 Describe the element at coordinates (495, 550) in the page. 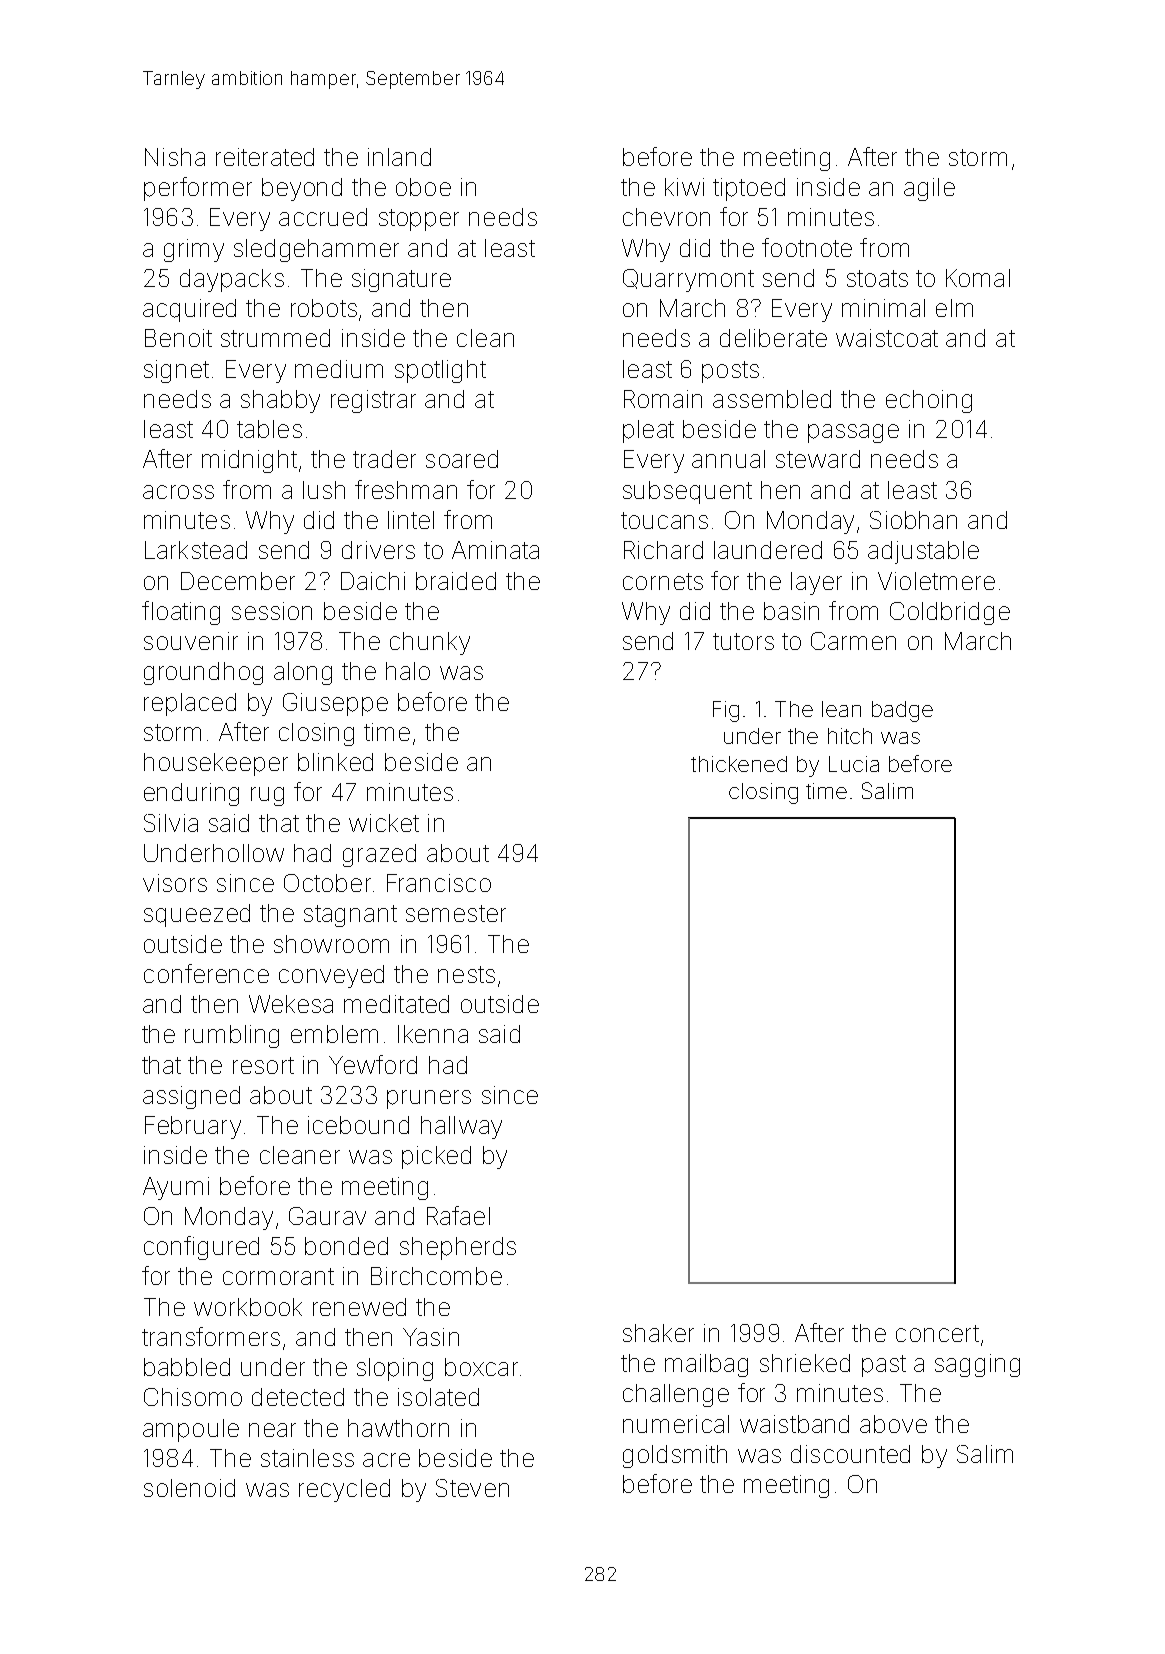

I see `Aminata` at that location.
